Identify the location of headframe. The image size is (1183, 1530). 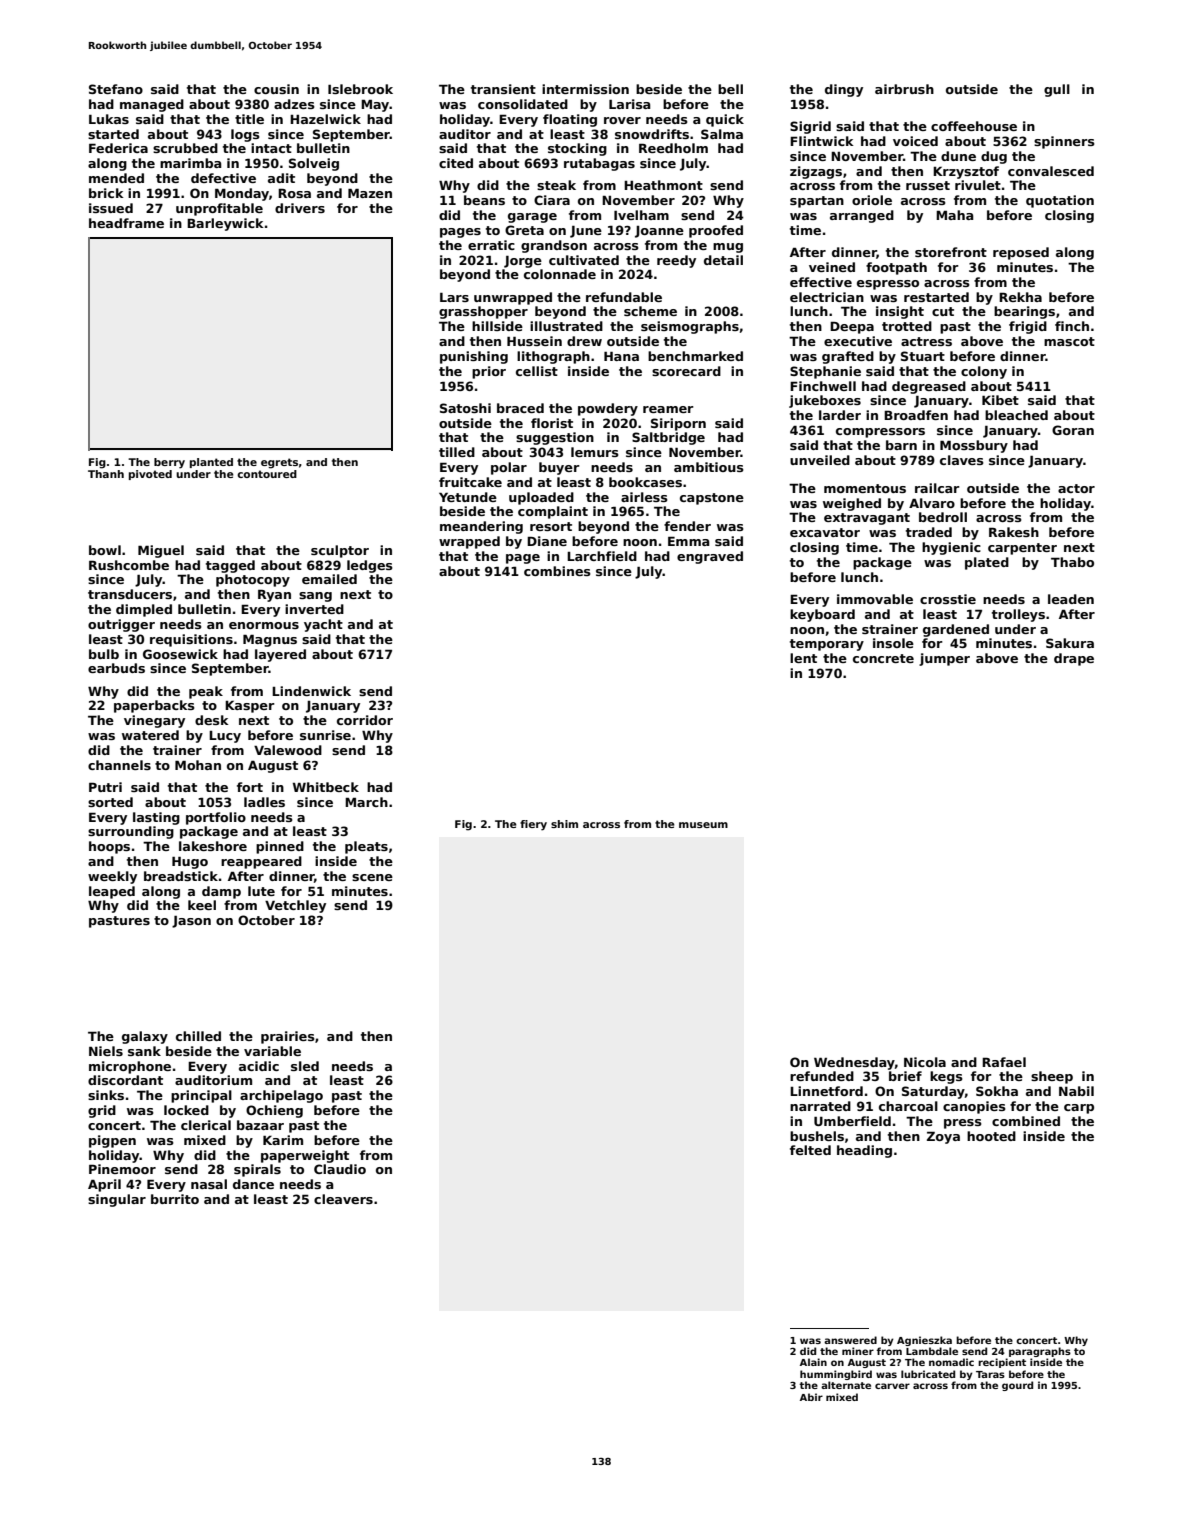
(126, 223).
